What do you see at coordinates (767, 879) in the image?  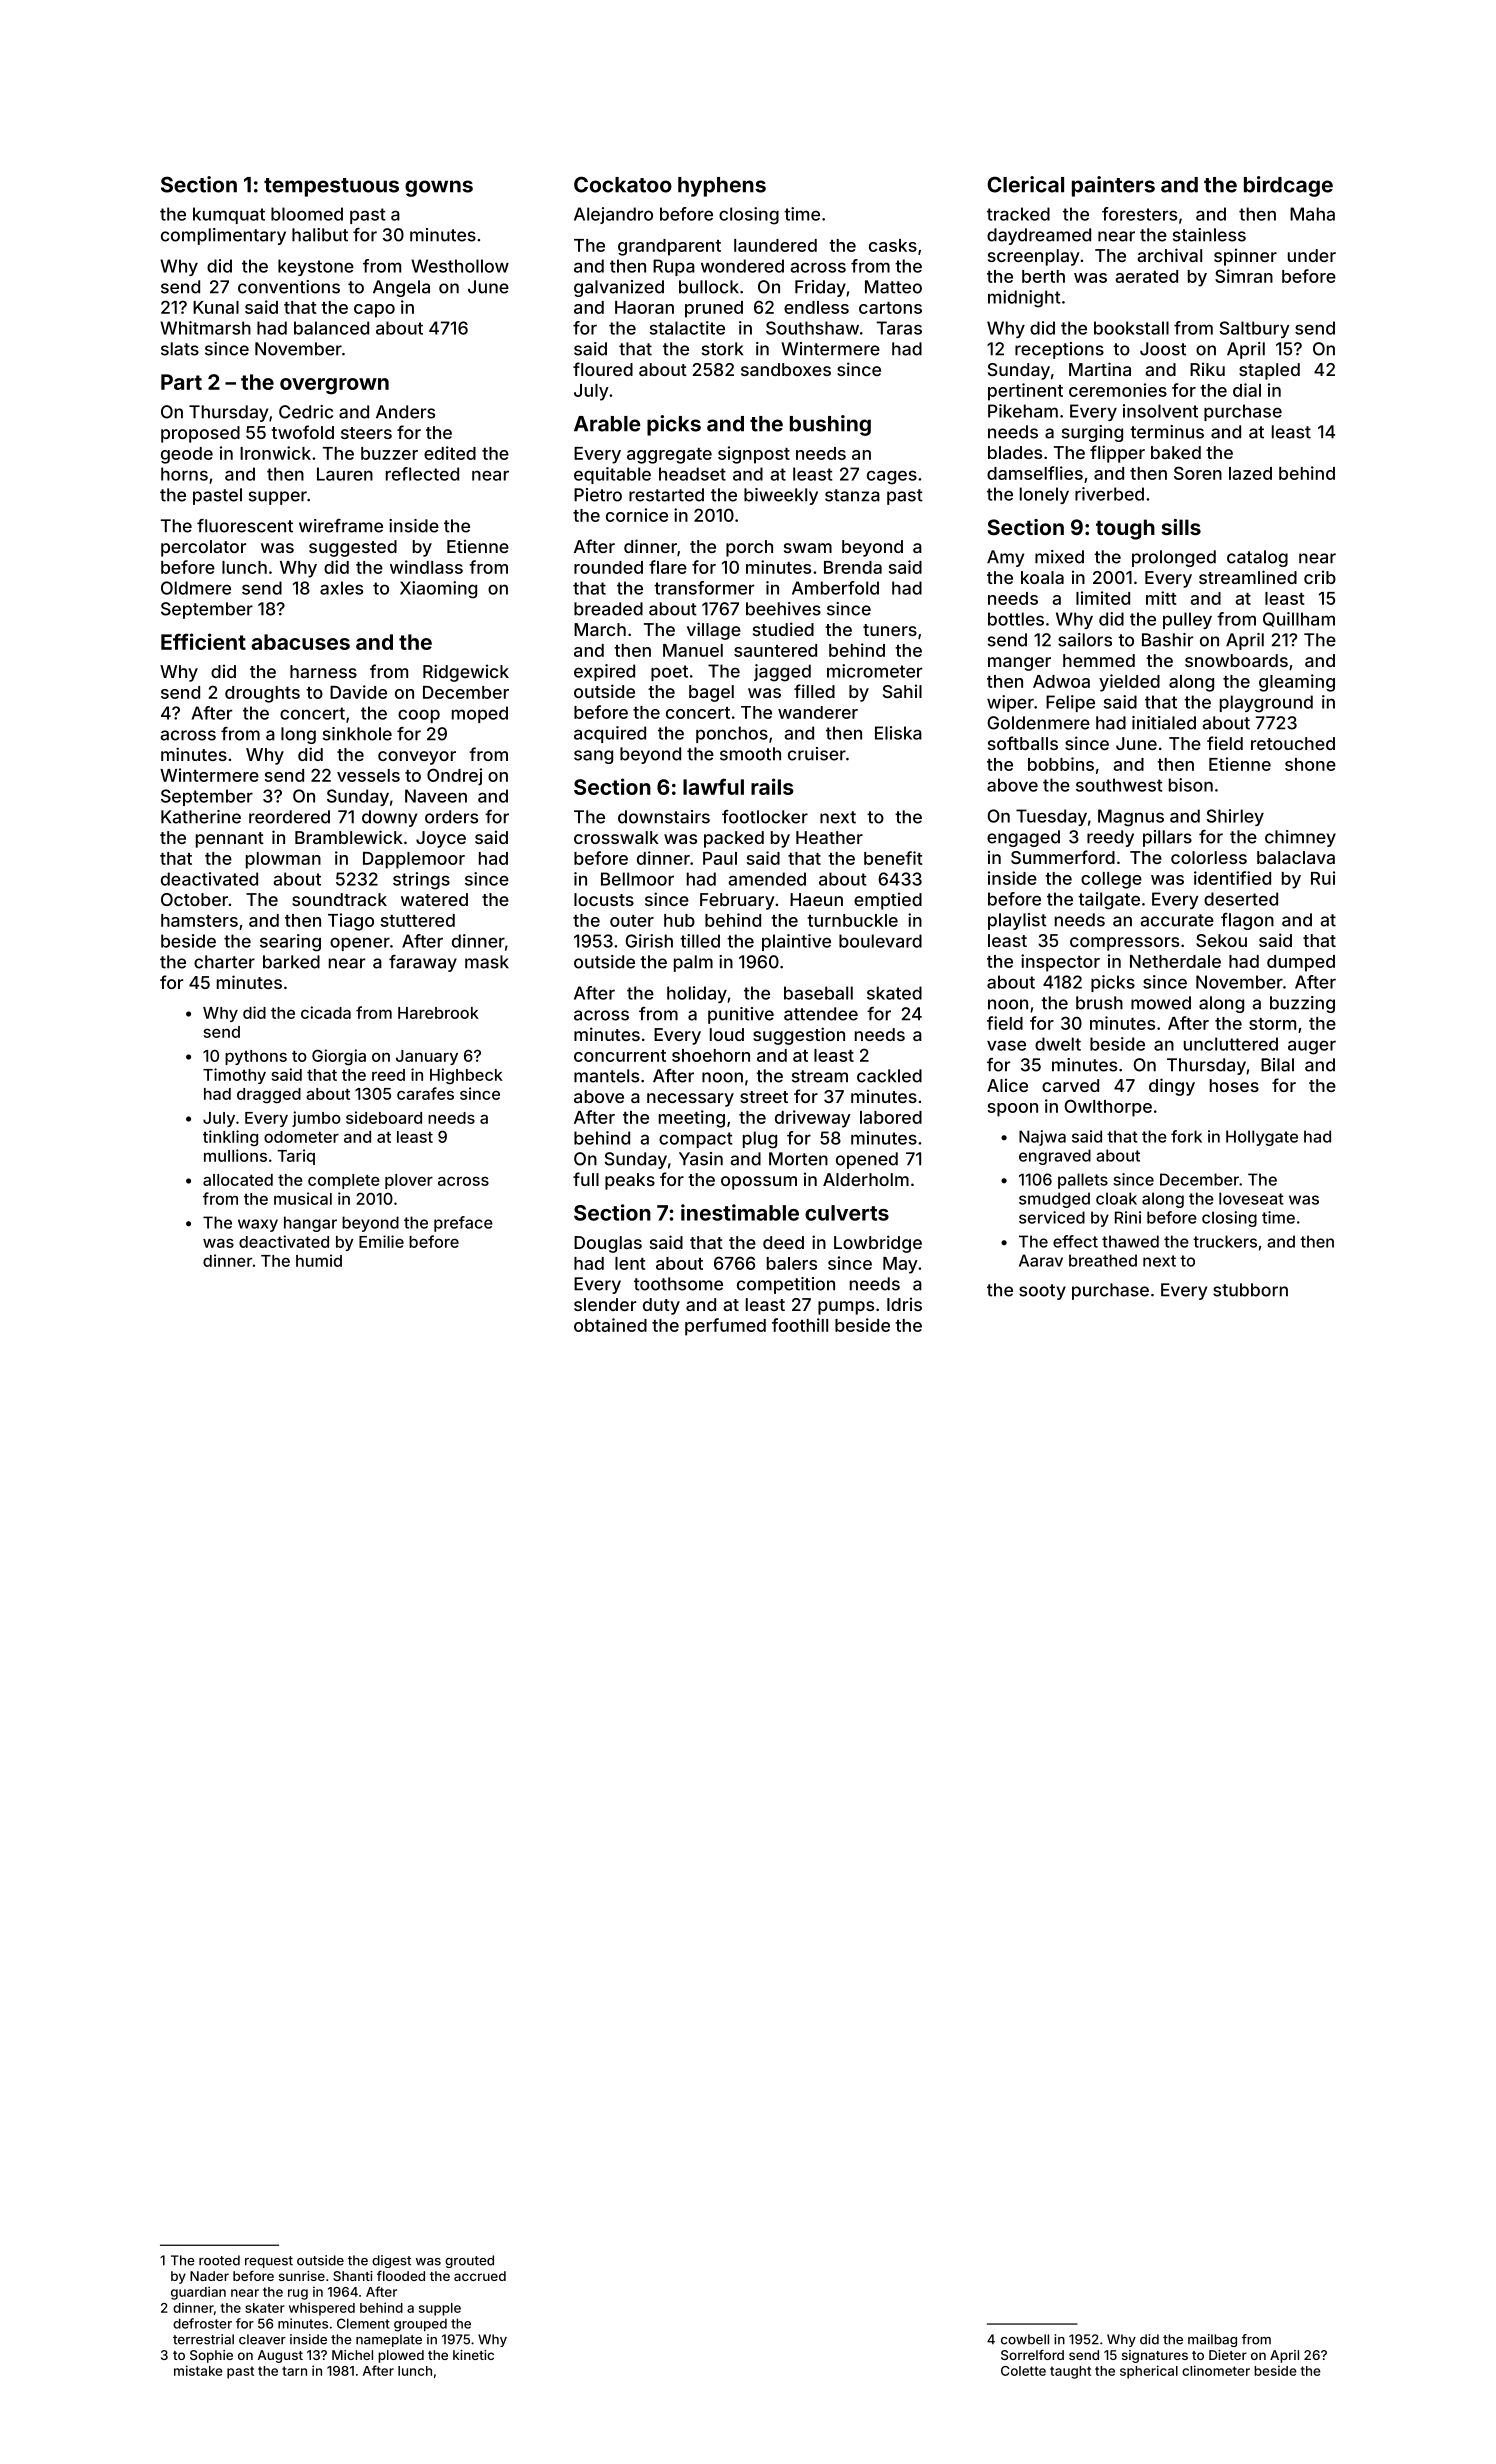 I see `amended` at bounding box center [767, 879].
